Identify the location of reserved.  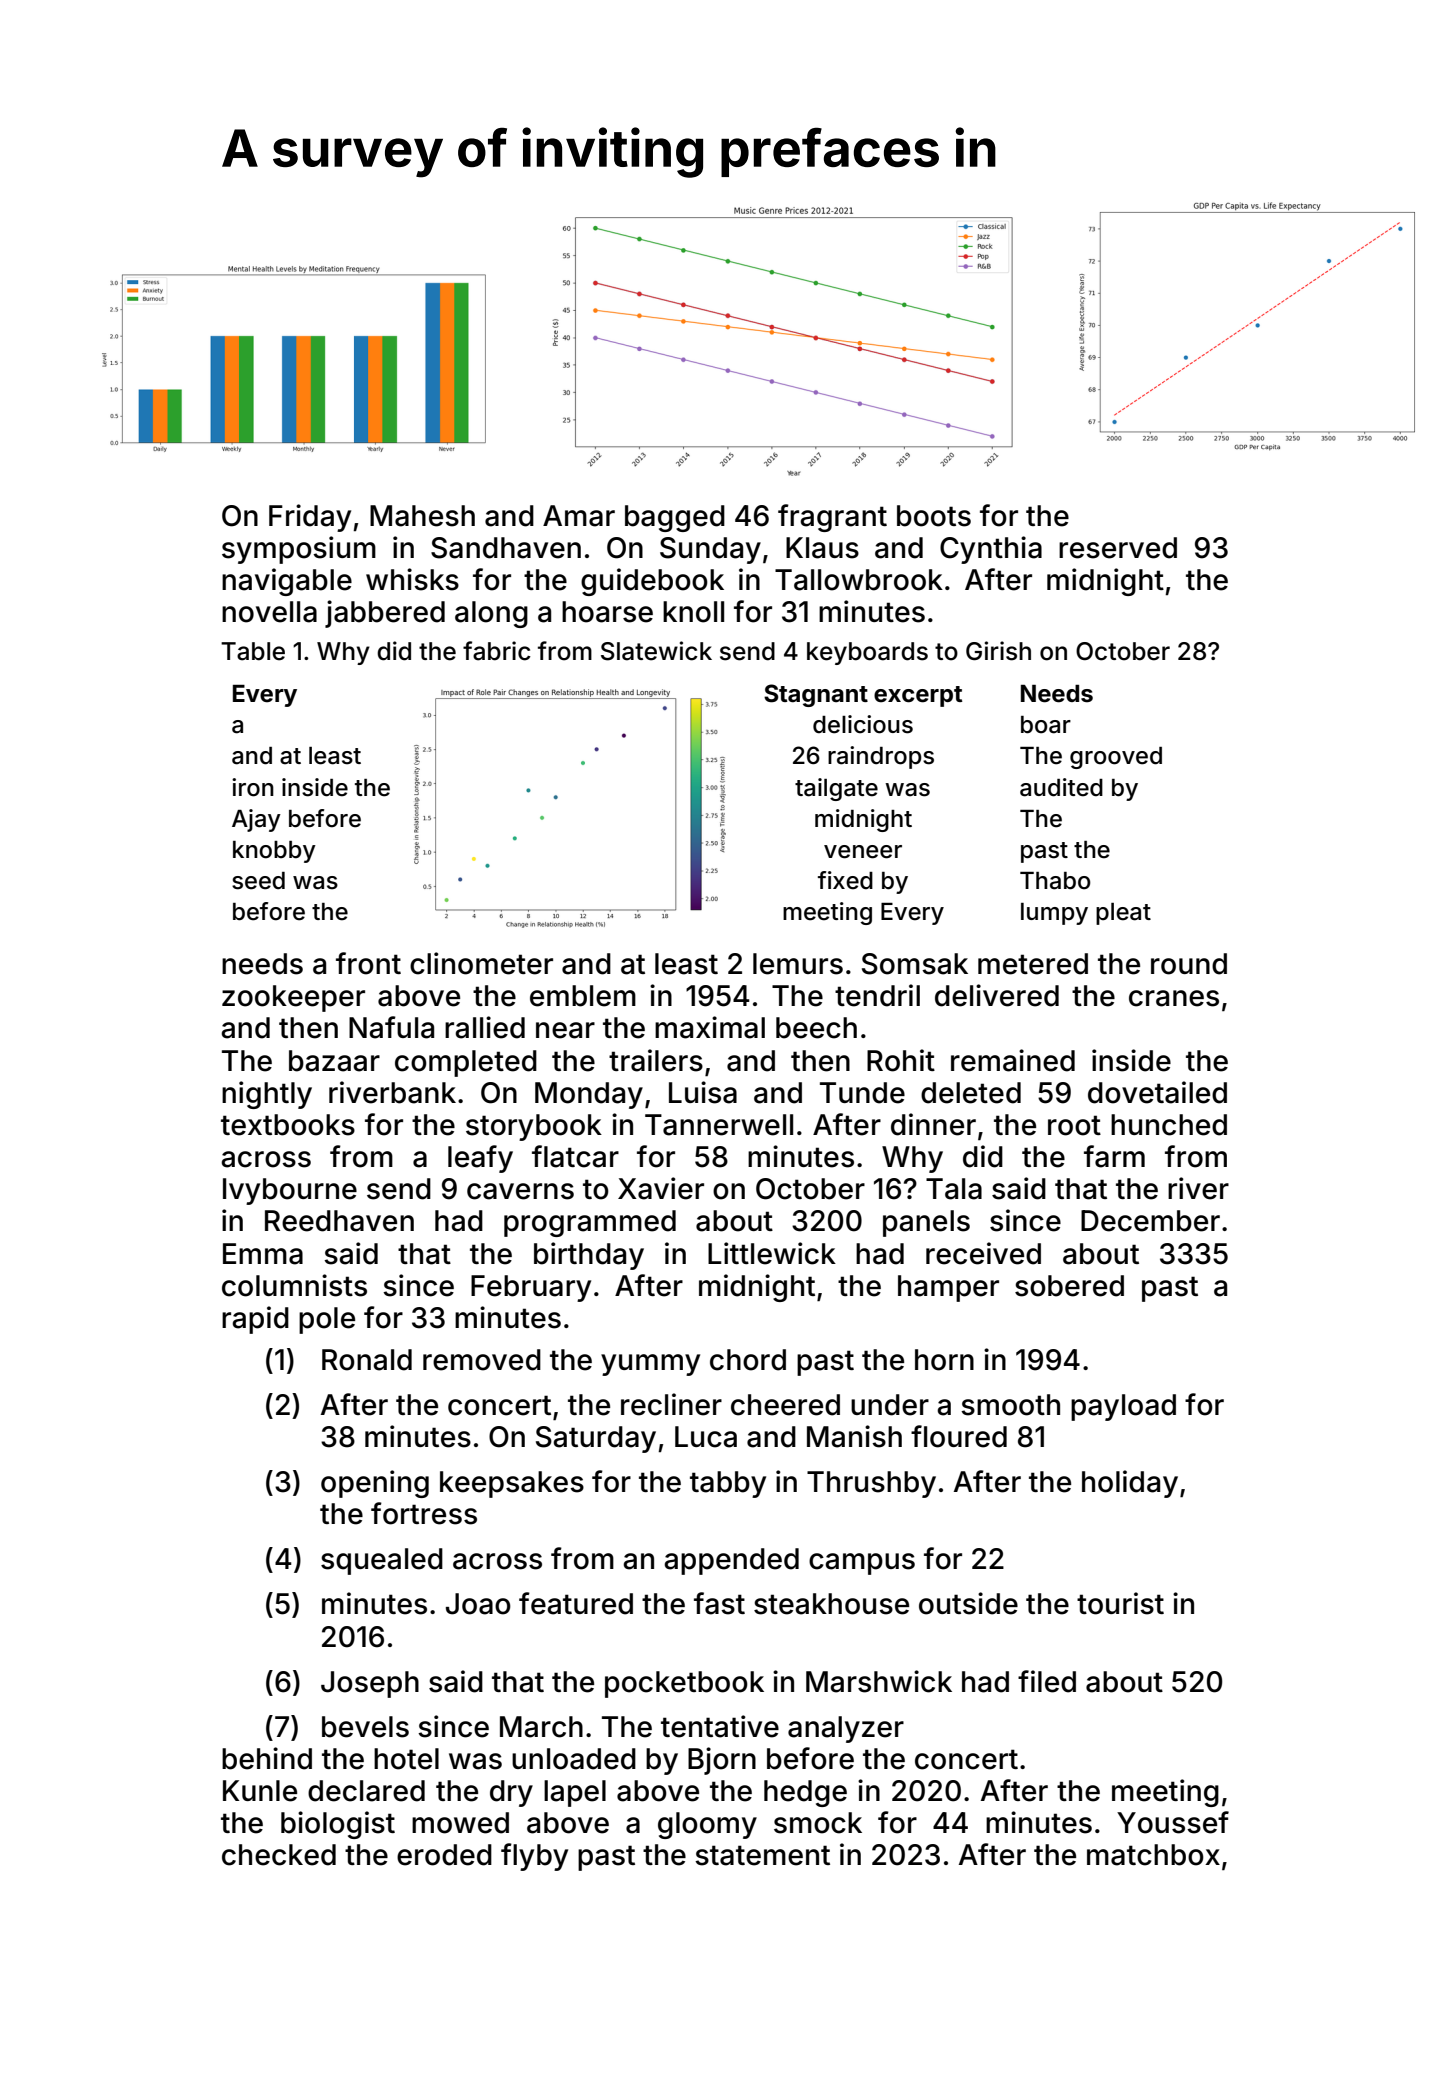
(1118, 548).
